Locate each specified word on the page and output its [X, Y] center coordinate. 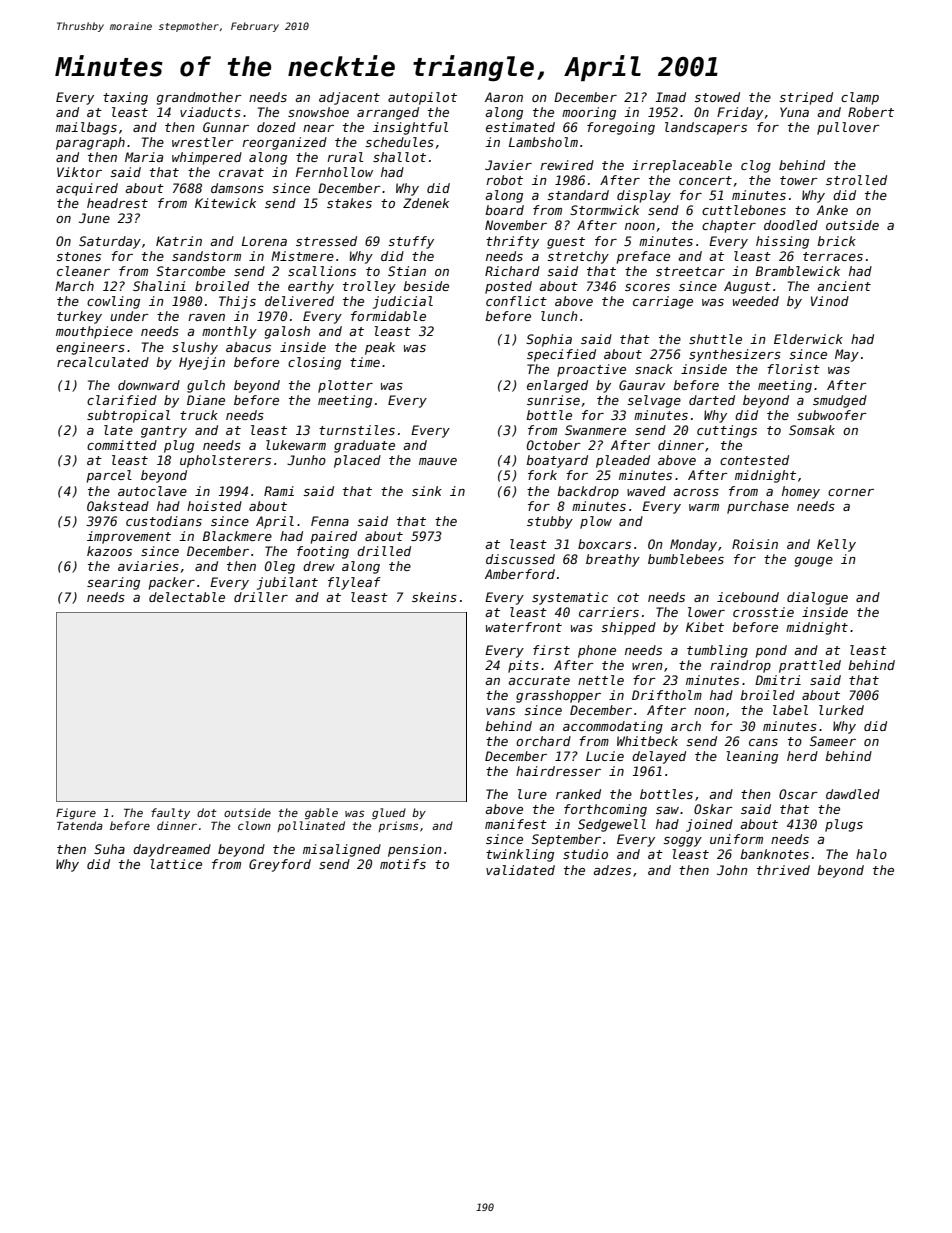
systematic [570, 598]
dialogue [817, 598]
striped [806, 98]
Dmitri [778, 680]
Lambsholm [543, 142]
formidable [388, 316]
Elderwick [808, 339]
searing [113, 583]
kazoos [109, 551]
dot [207, 812]
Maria [144, 157]
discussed [520, 559]
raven [206, 317]
